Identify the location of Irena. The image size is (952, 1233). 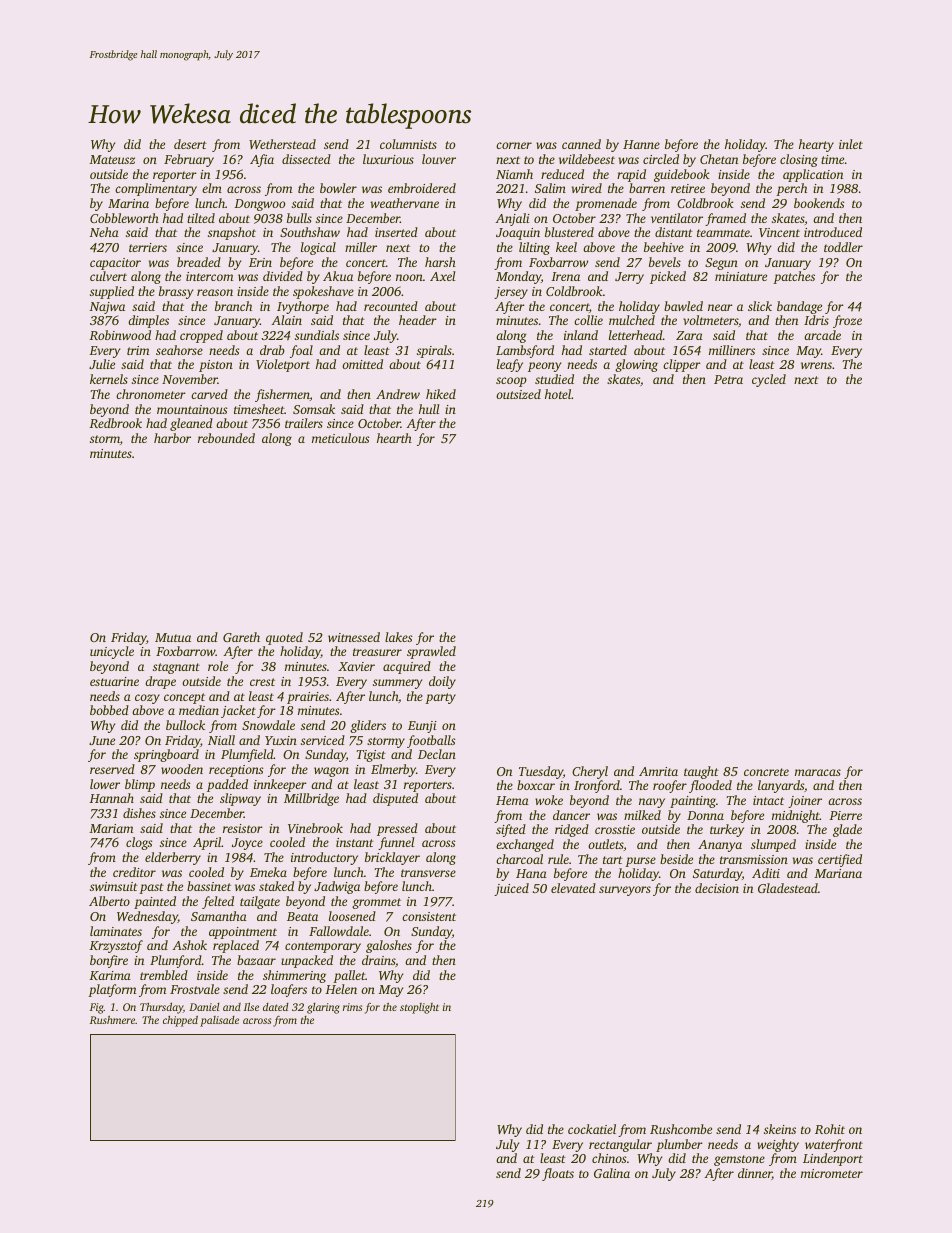
(565, 276).
